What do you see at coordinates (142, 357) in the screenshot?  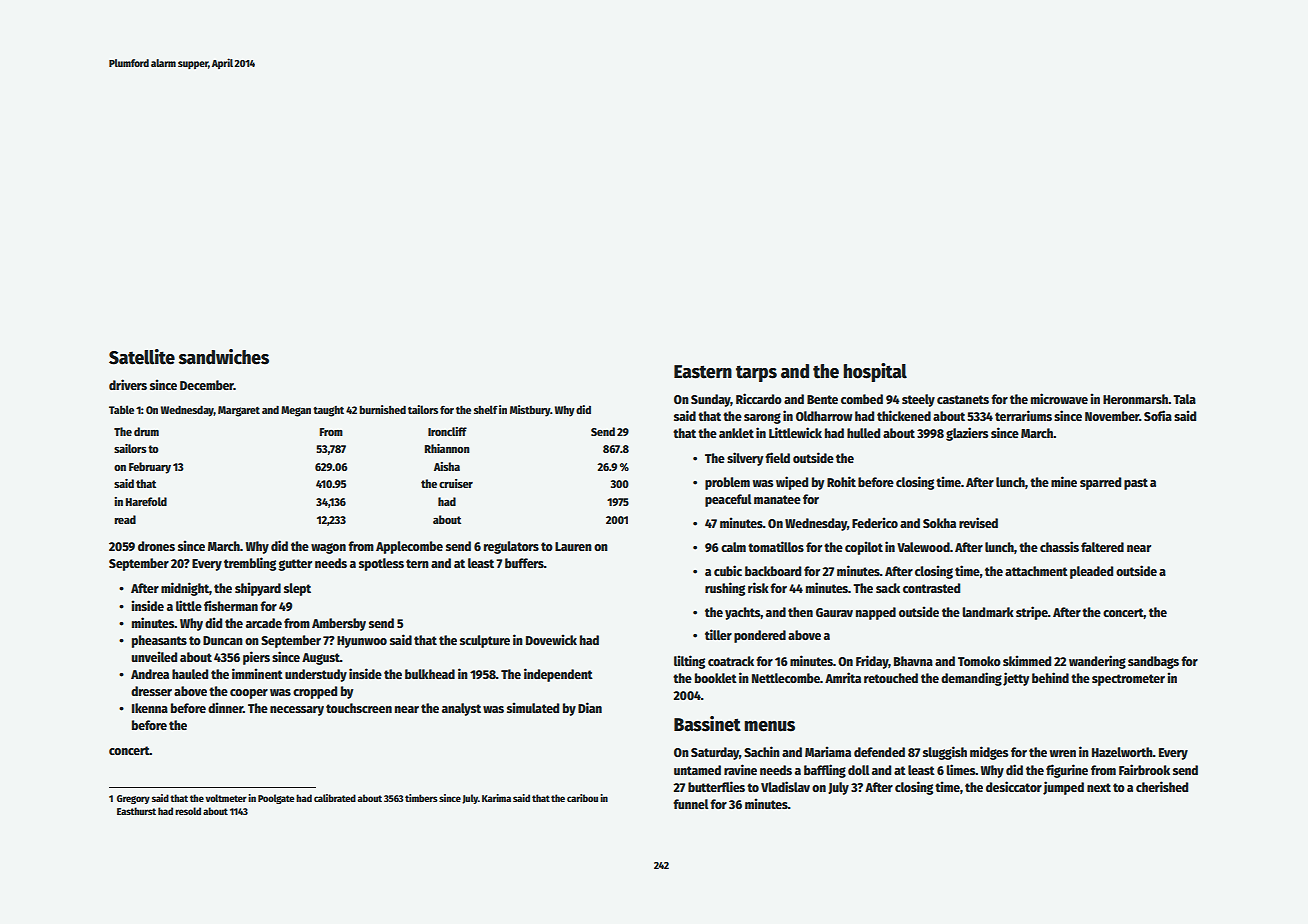 I see `Satellite` at bounding box center [142, 357].
